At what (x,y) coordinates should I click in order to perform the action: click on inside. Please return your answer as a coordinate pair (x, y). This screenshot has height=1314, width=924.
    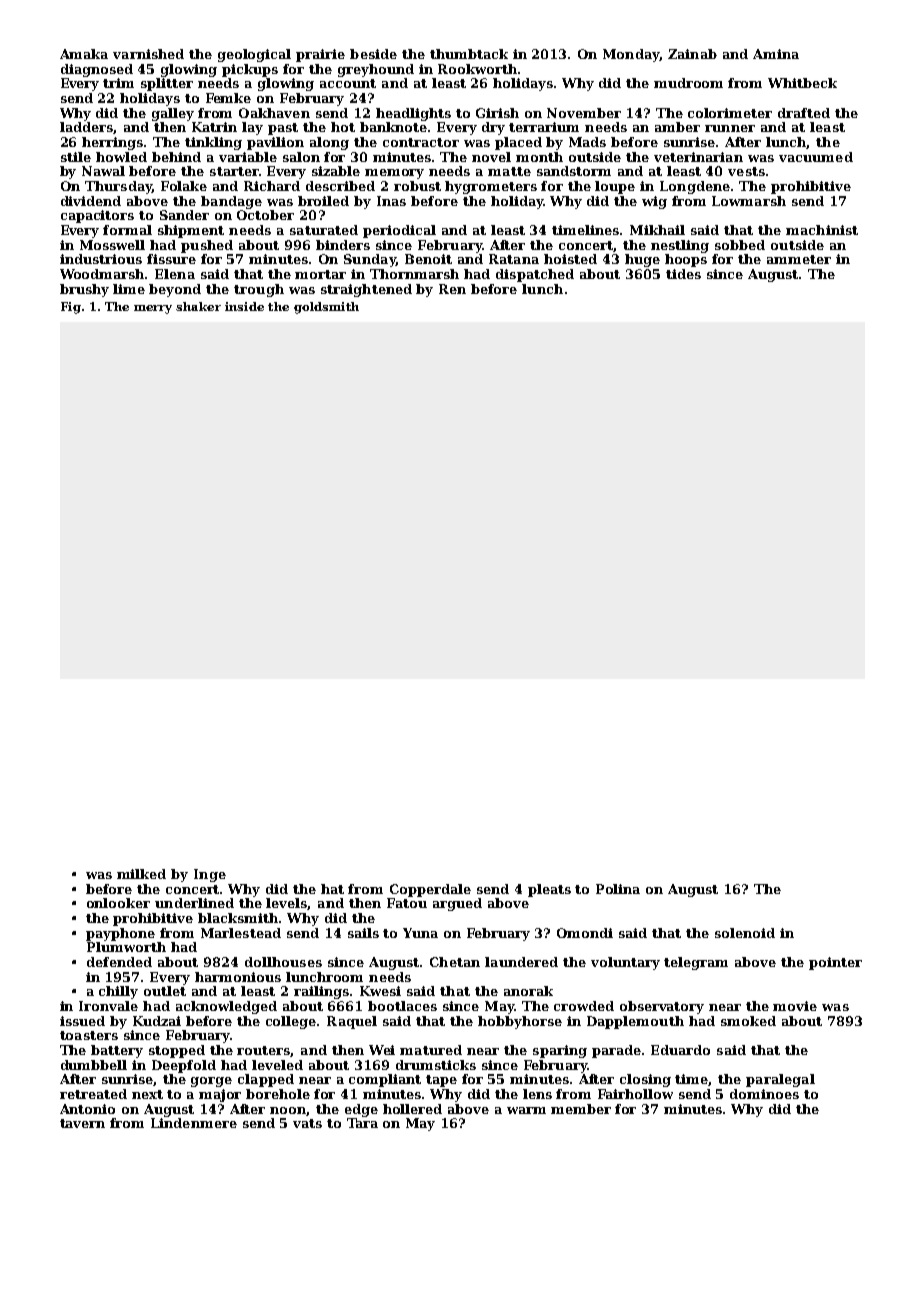
    Looking at the image, I should click on (244, 306).
